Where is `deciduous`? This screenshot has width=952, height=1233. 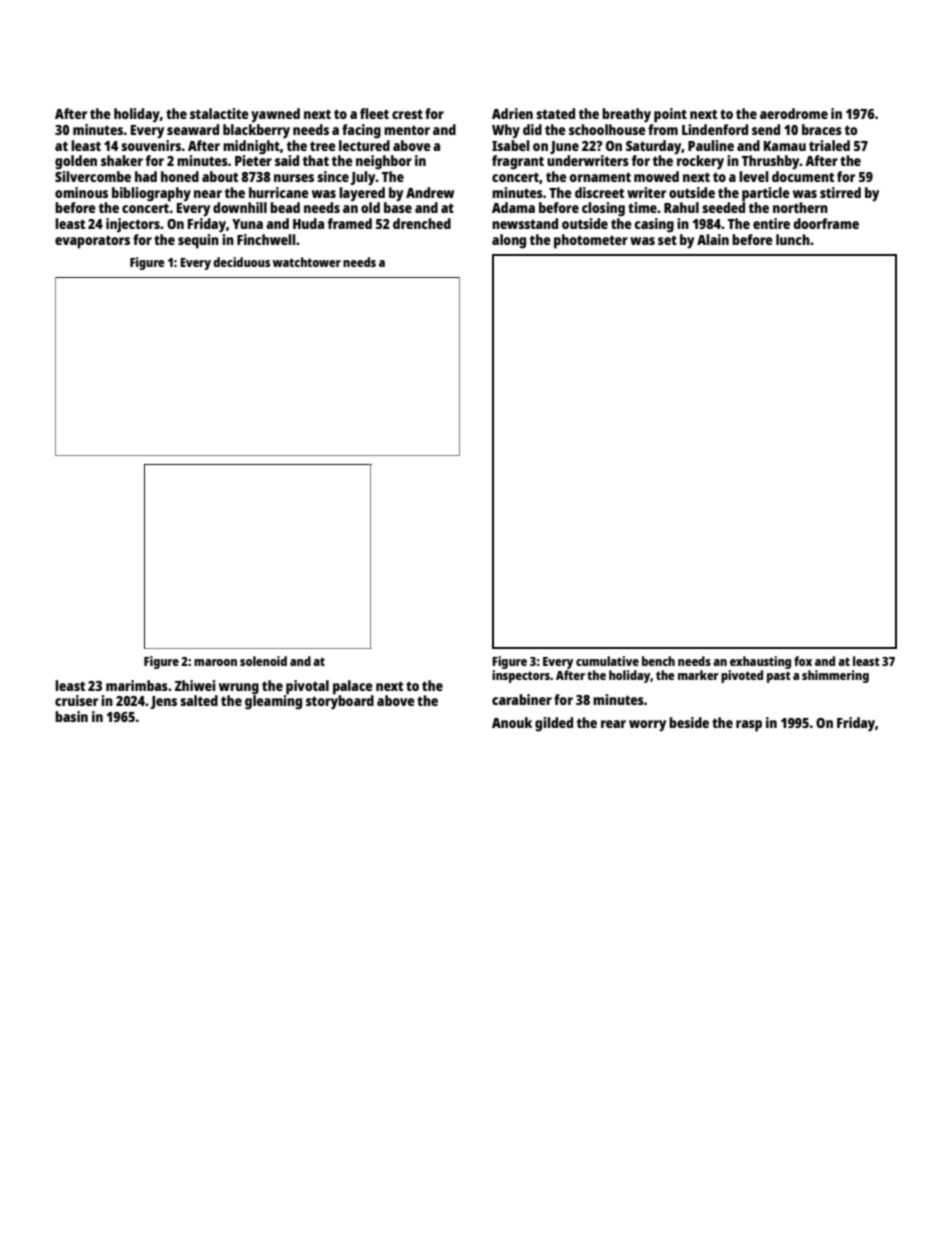
deciduous is located at coordinates (241, 262).
